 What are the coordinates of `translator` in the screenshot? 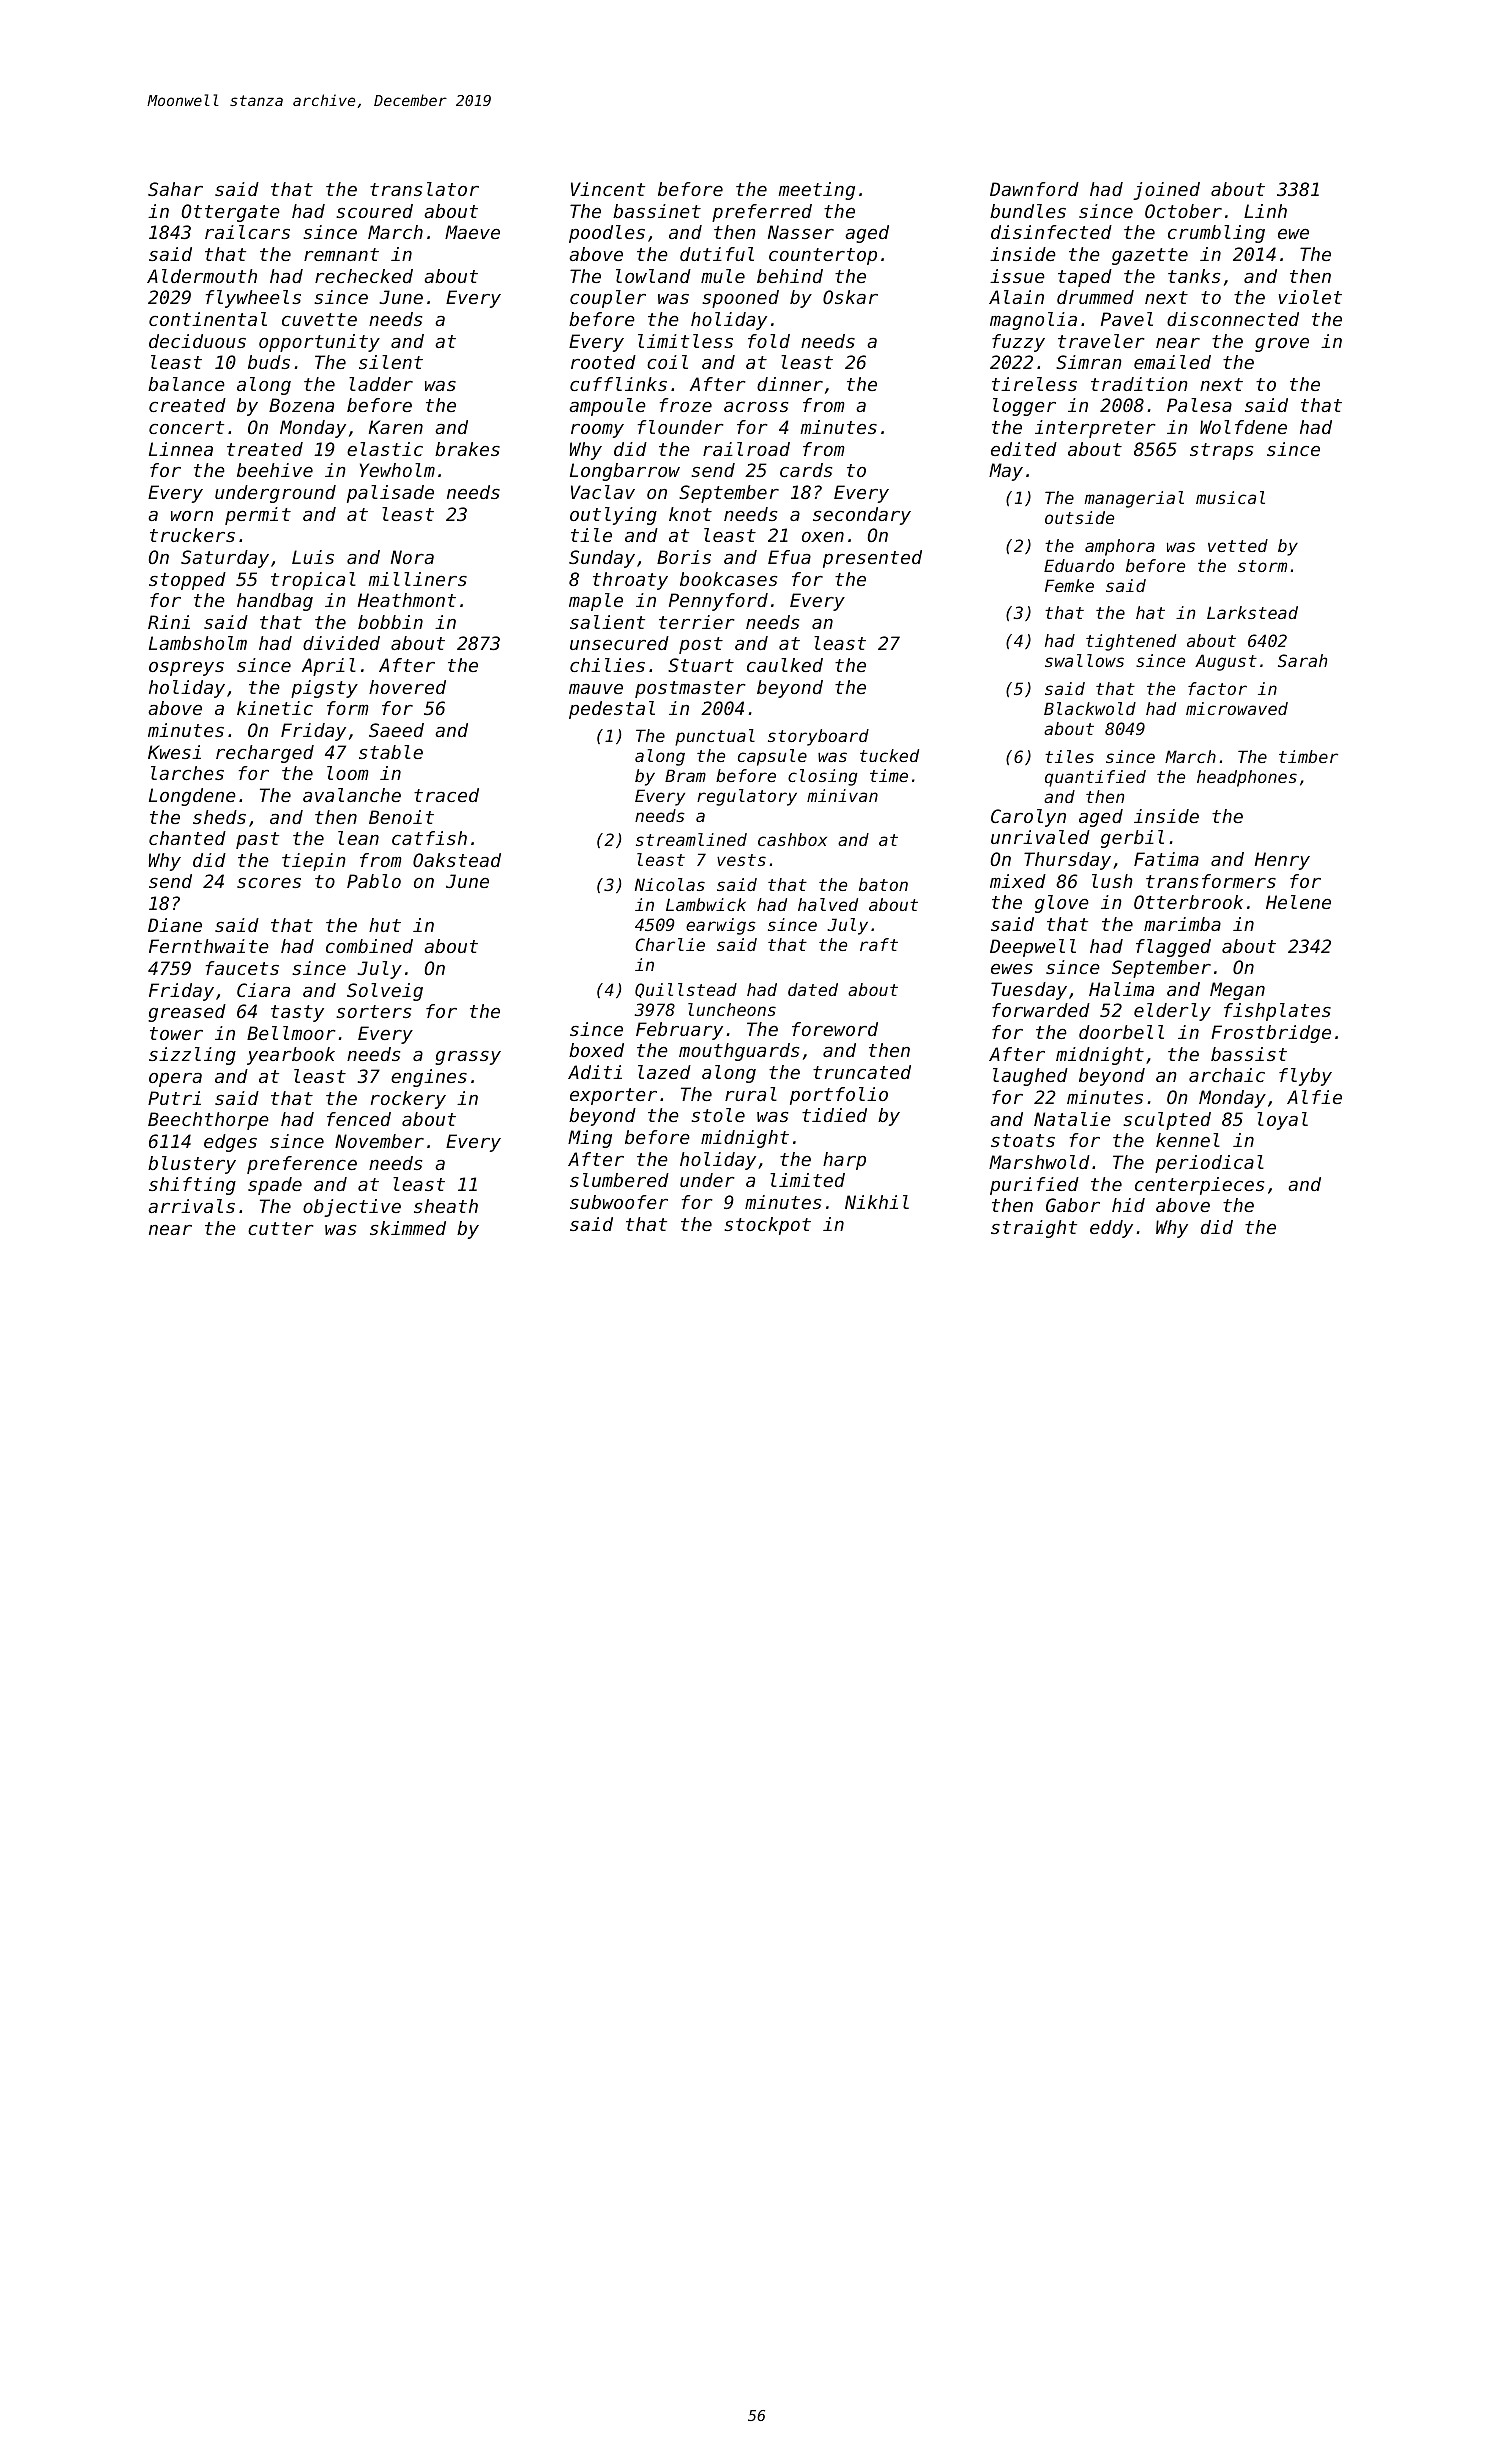 It's located at (424, 189).
